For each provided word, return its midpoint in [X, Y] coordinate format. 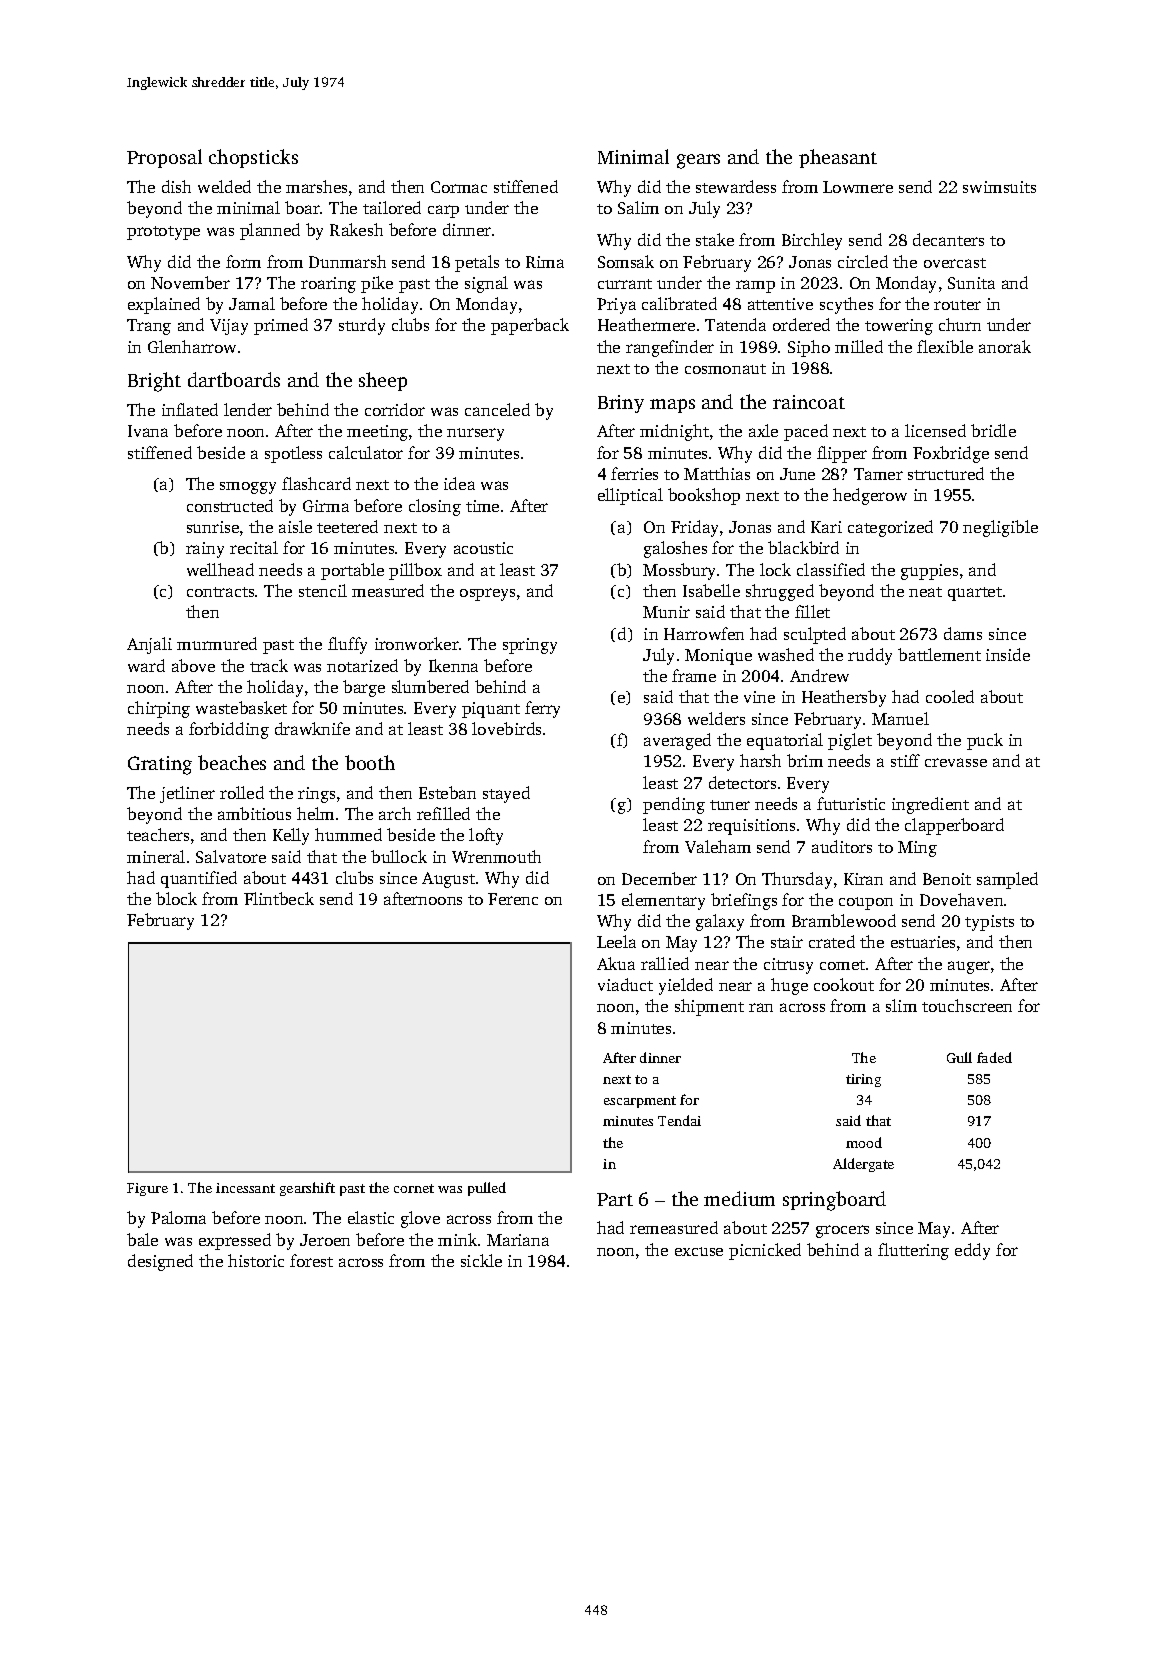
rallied [665, 963]
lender [248, 409]
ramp [755, 286]
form [243, 261]
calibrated [679, 303]
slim [901, 1005]
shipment [709, 1007]
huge [789, 986]
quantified [199, 879]
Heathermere [646, 324]
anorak [1005, 346]
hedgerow [870, 496]
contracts [220, 592]
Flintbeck [279, 898]
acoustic [483, 548]
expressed [235, 1241]
